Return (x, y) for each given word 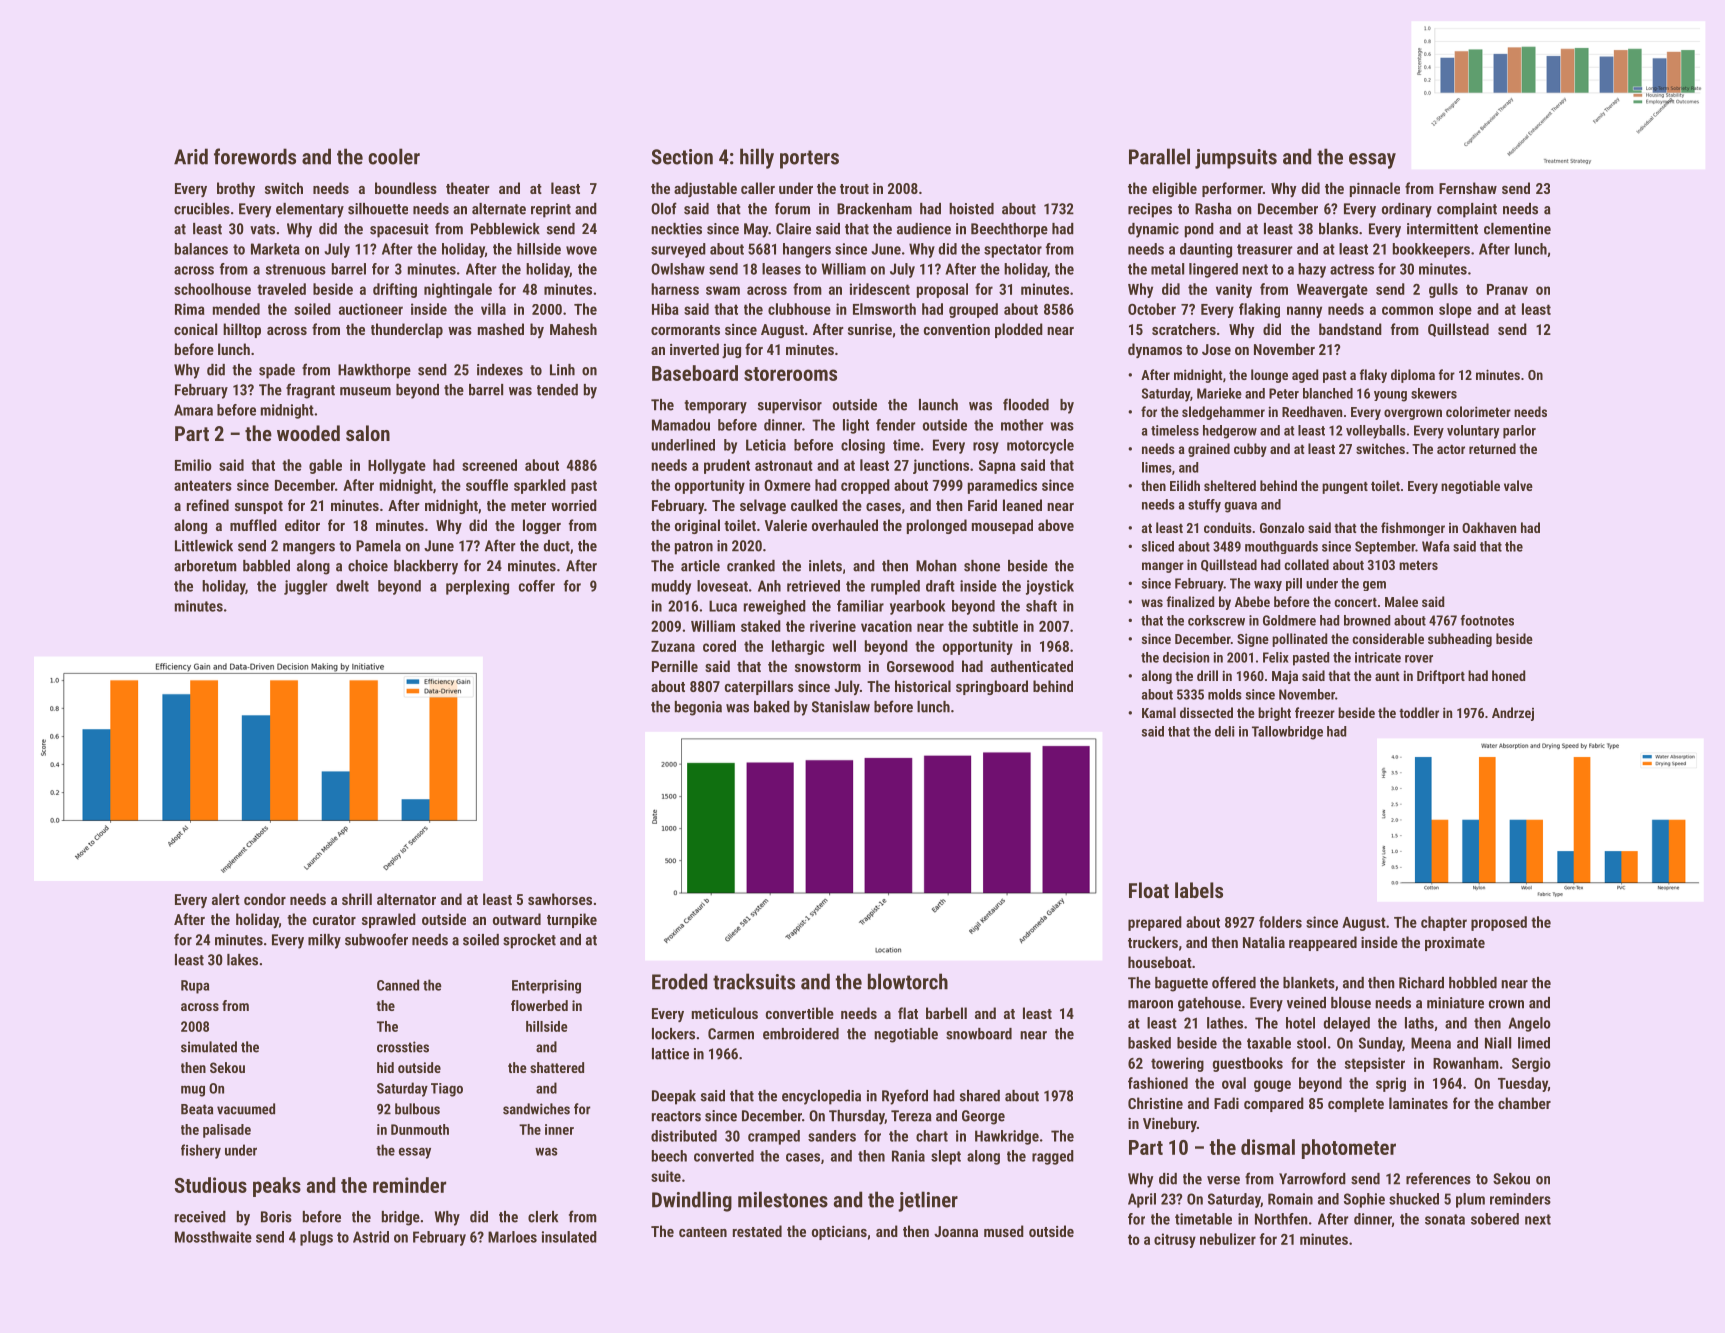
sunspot (259, 507)
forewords (255, 156)
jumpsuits (1236, 159)
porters (809, 159)
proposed (1499, 923)
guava (1240, 507)
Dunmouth (420, 1129)
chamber (1524, 1103)
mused (1004, 1231)
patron (694, 548)
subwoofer (376, 939)
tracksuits (754, 981)
